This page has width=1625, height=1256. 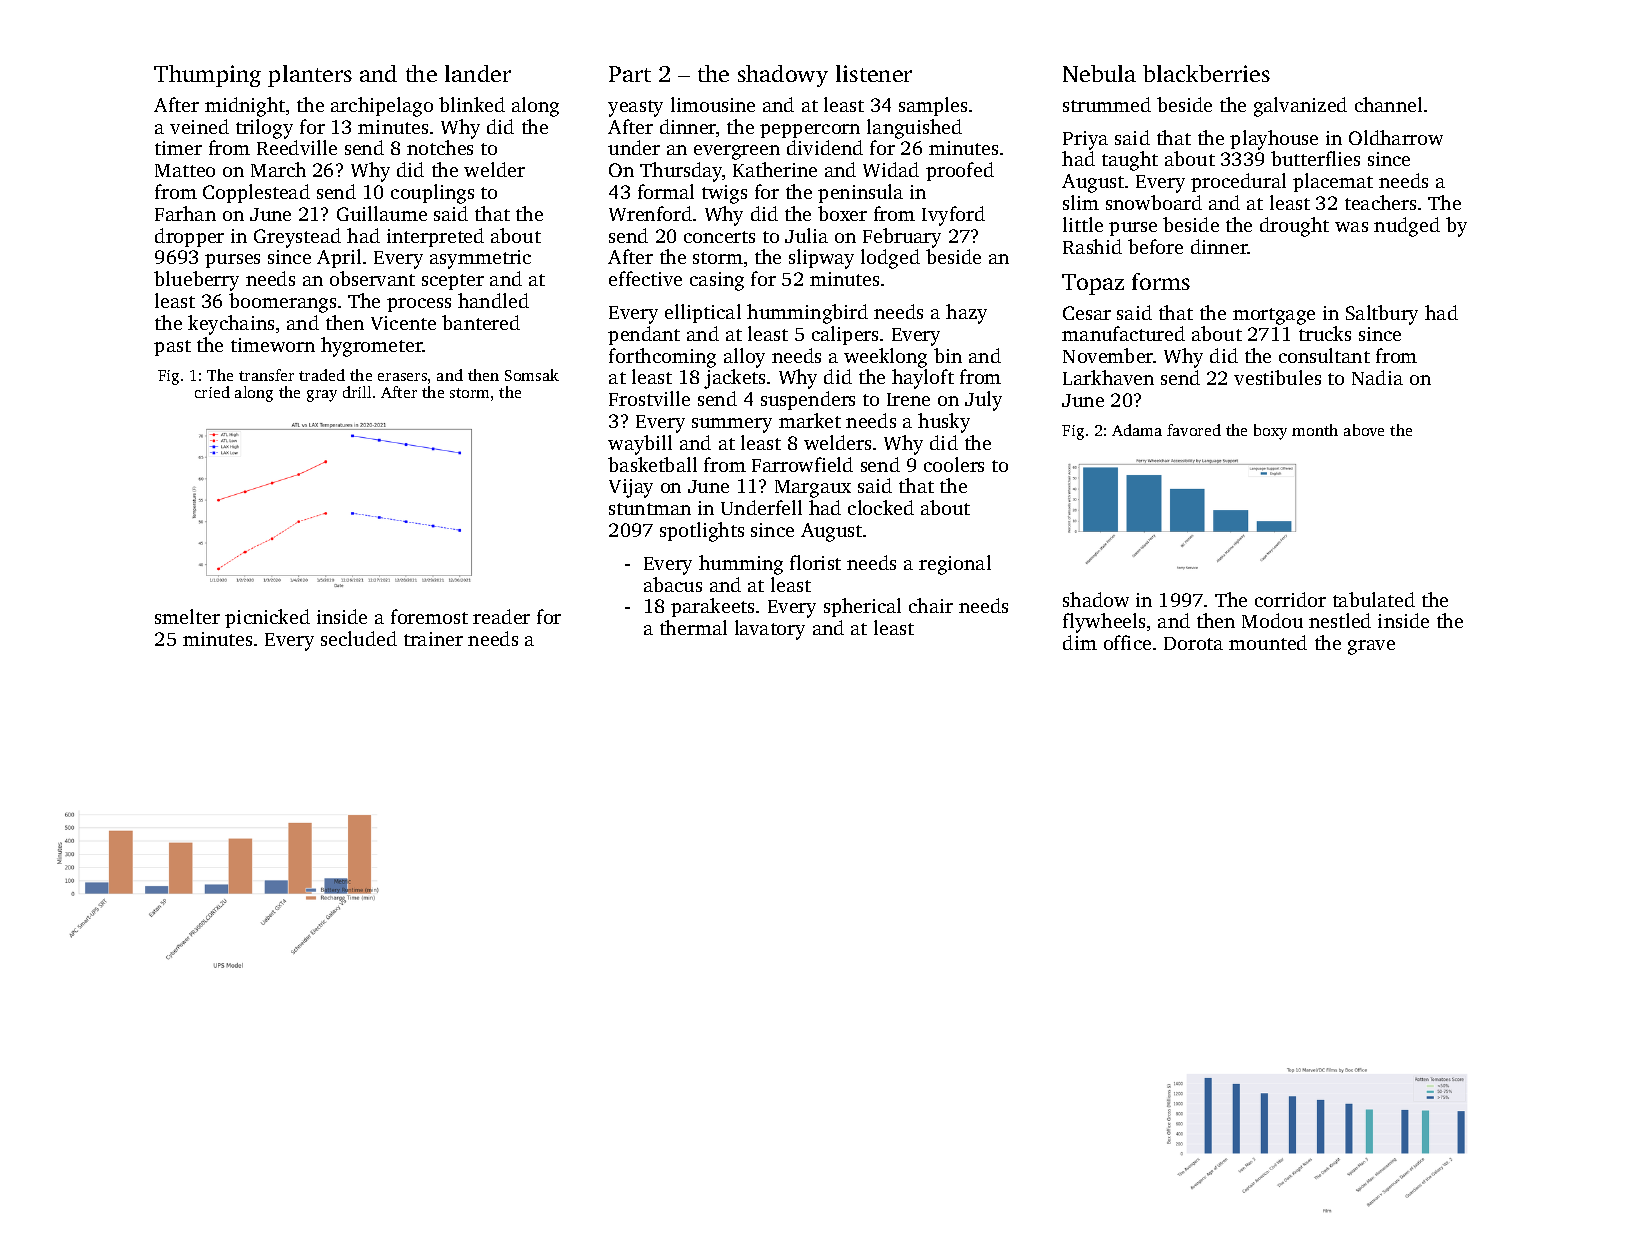 What do you see at coordinates (1315, 430) in the page?
I see `month` at bounding box center [1315, 430].
